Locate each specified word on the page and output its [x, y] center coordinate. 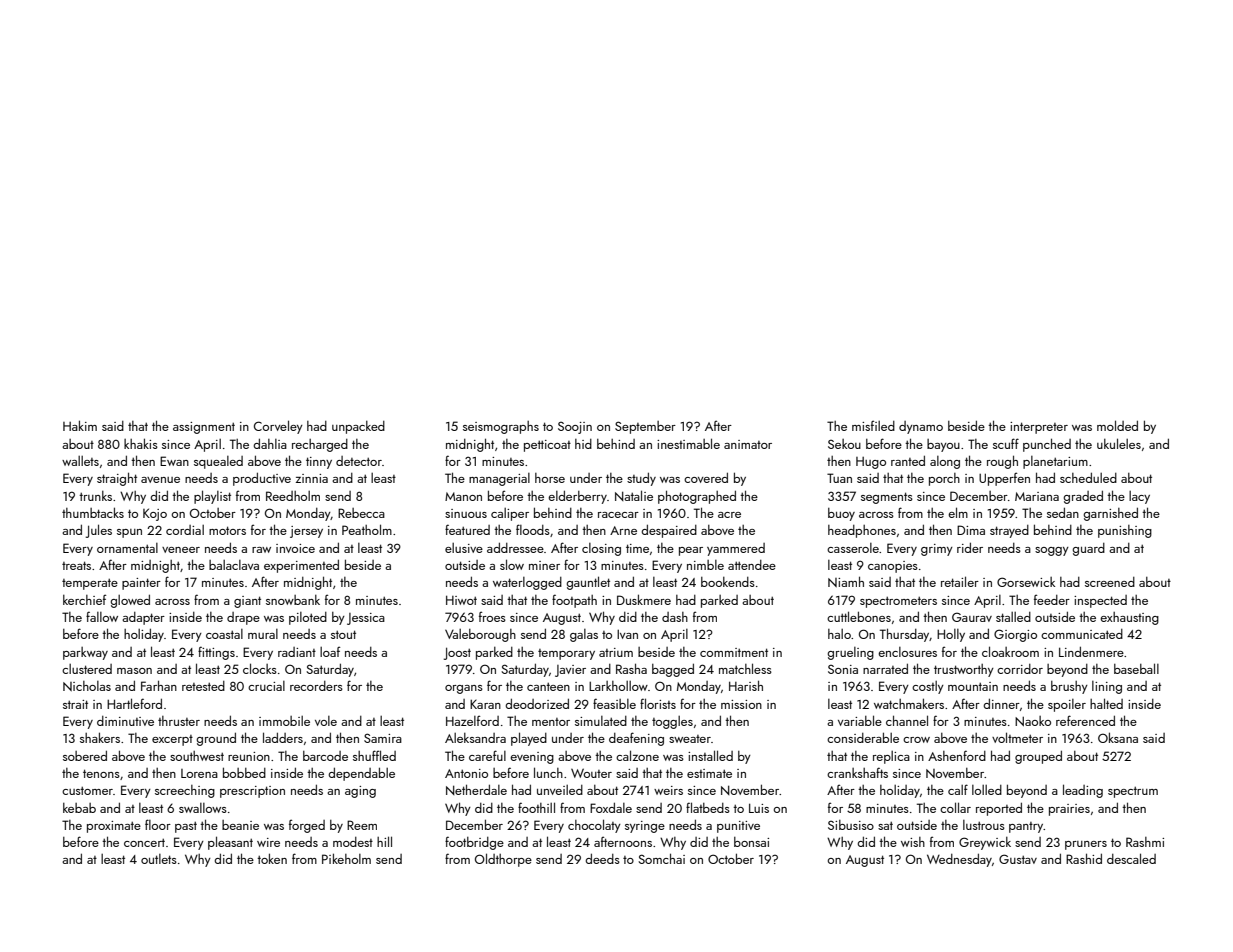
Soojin [575, 427]
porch [944, 479]
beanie [240, 825]
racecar [618, 515]
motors [227, 530]
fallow [102, 616]
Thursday [904, 635]
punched [1047, 445]
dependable [361, 774]
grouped [1038, 757]
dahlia [270, 443]
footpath [574, 601]
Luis [759, 808]
